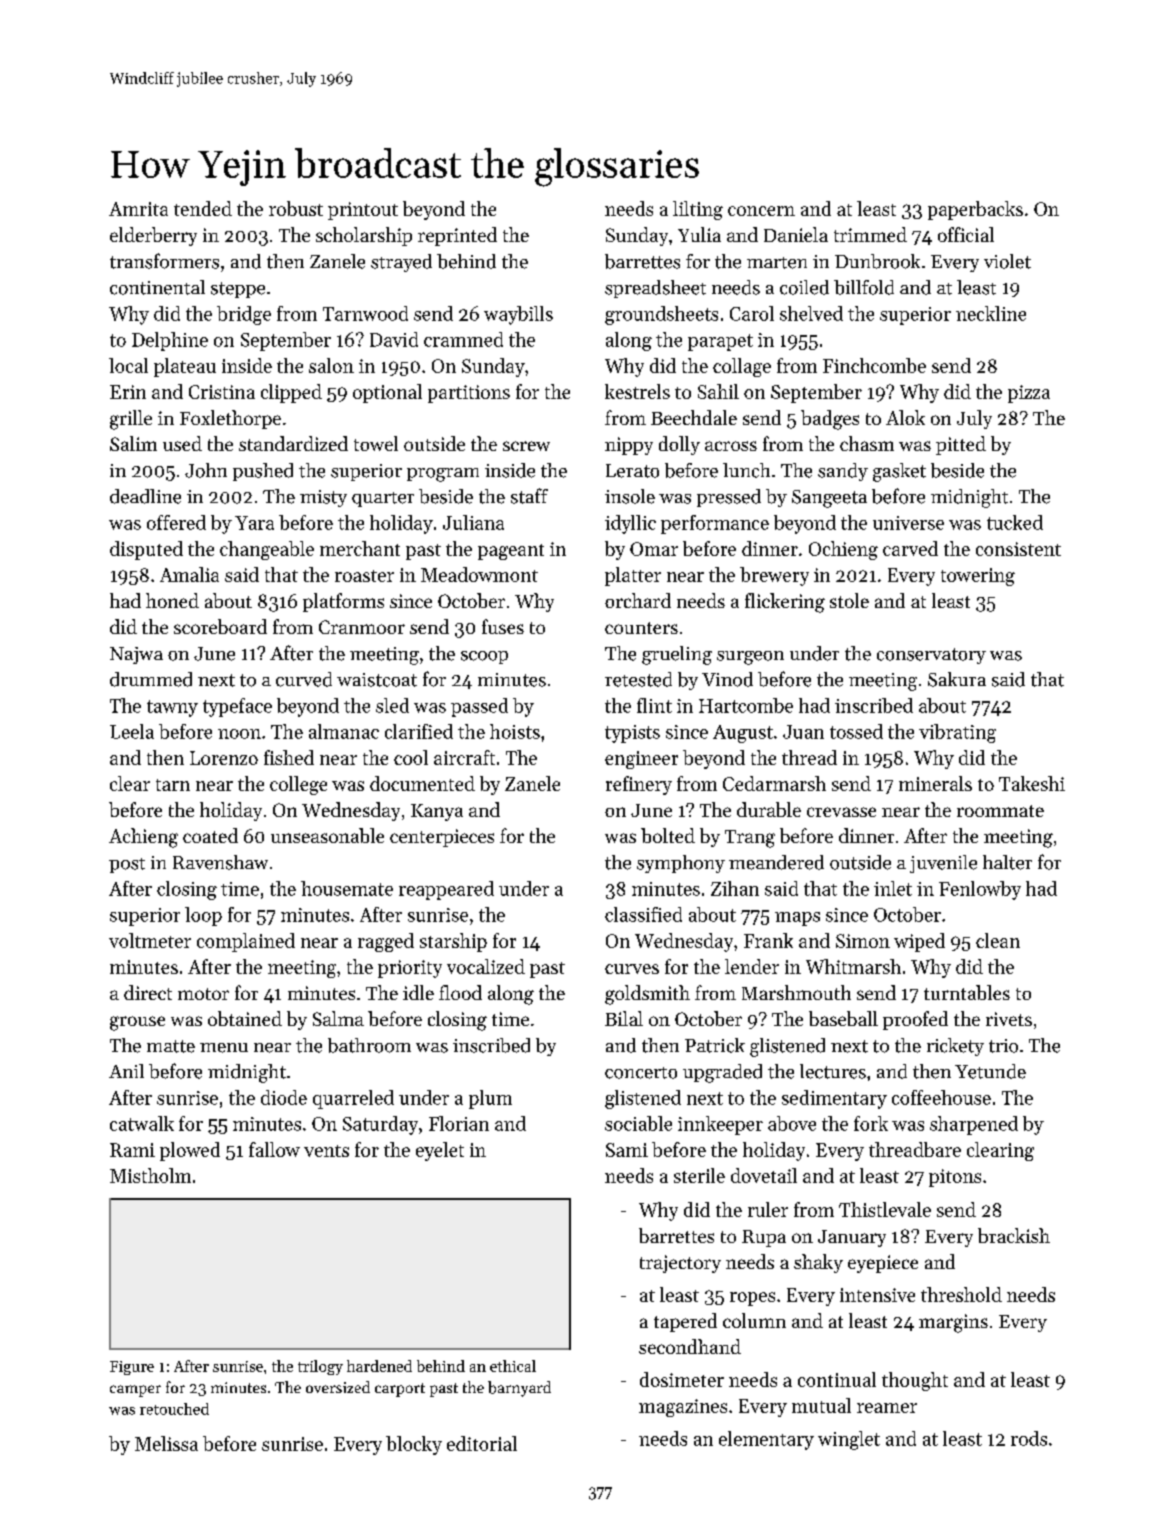 This document has height=1522, width=1176. Describe the element at coordinates (829, 499) in the document. I see `Sangeeta` at that location.
